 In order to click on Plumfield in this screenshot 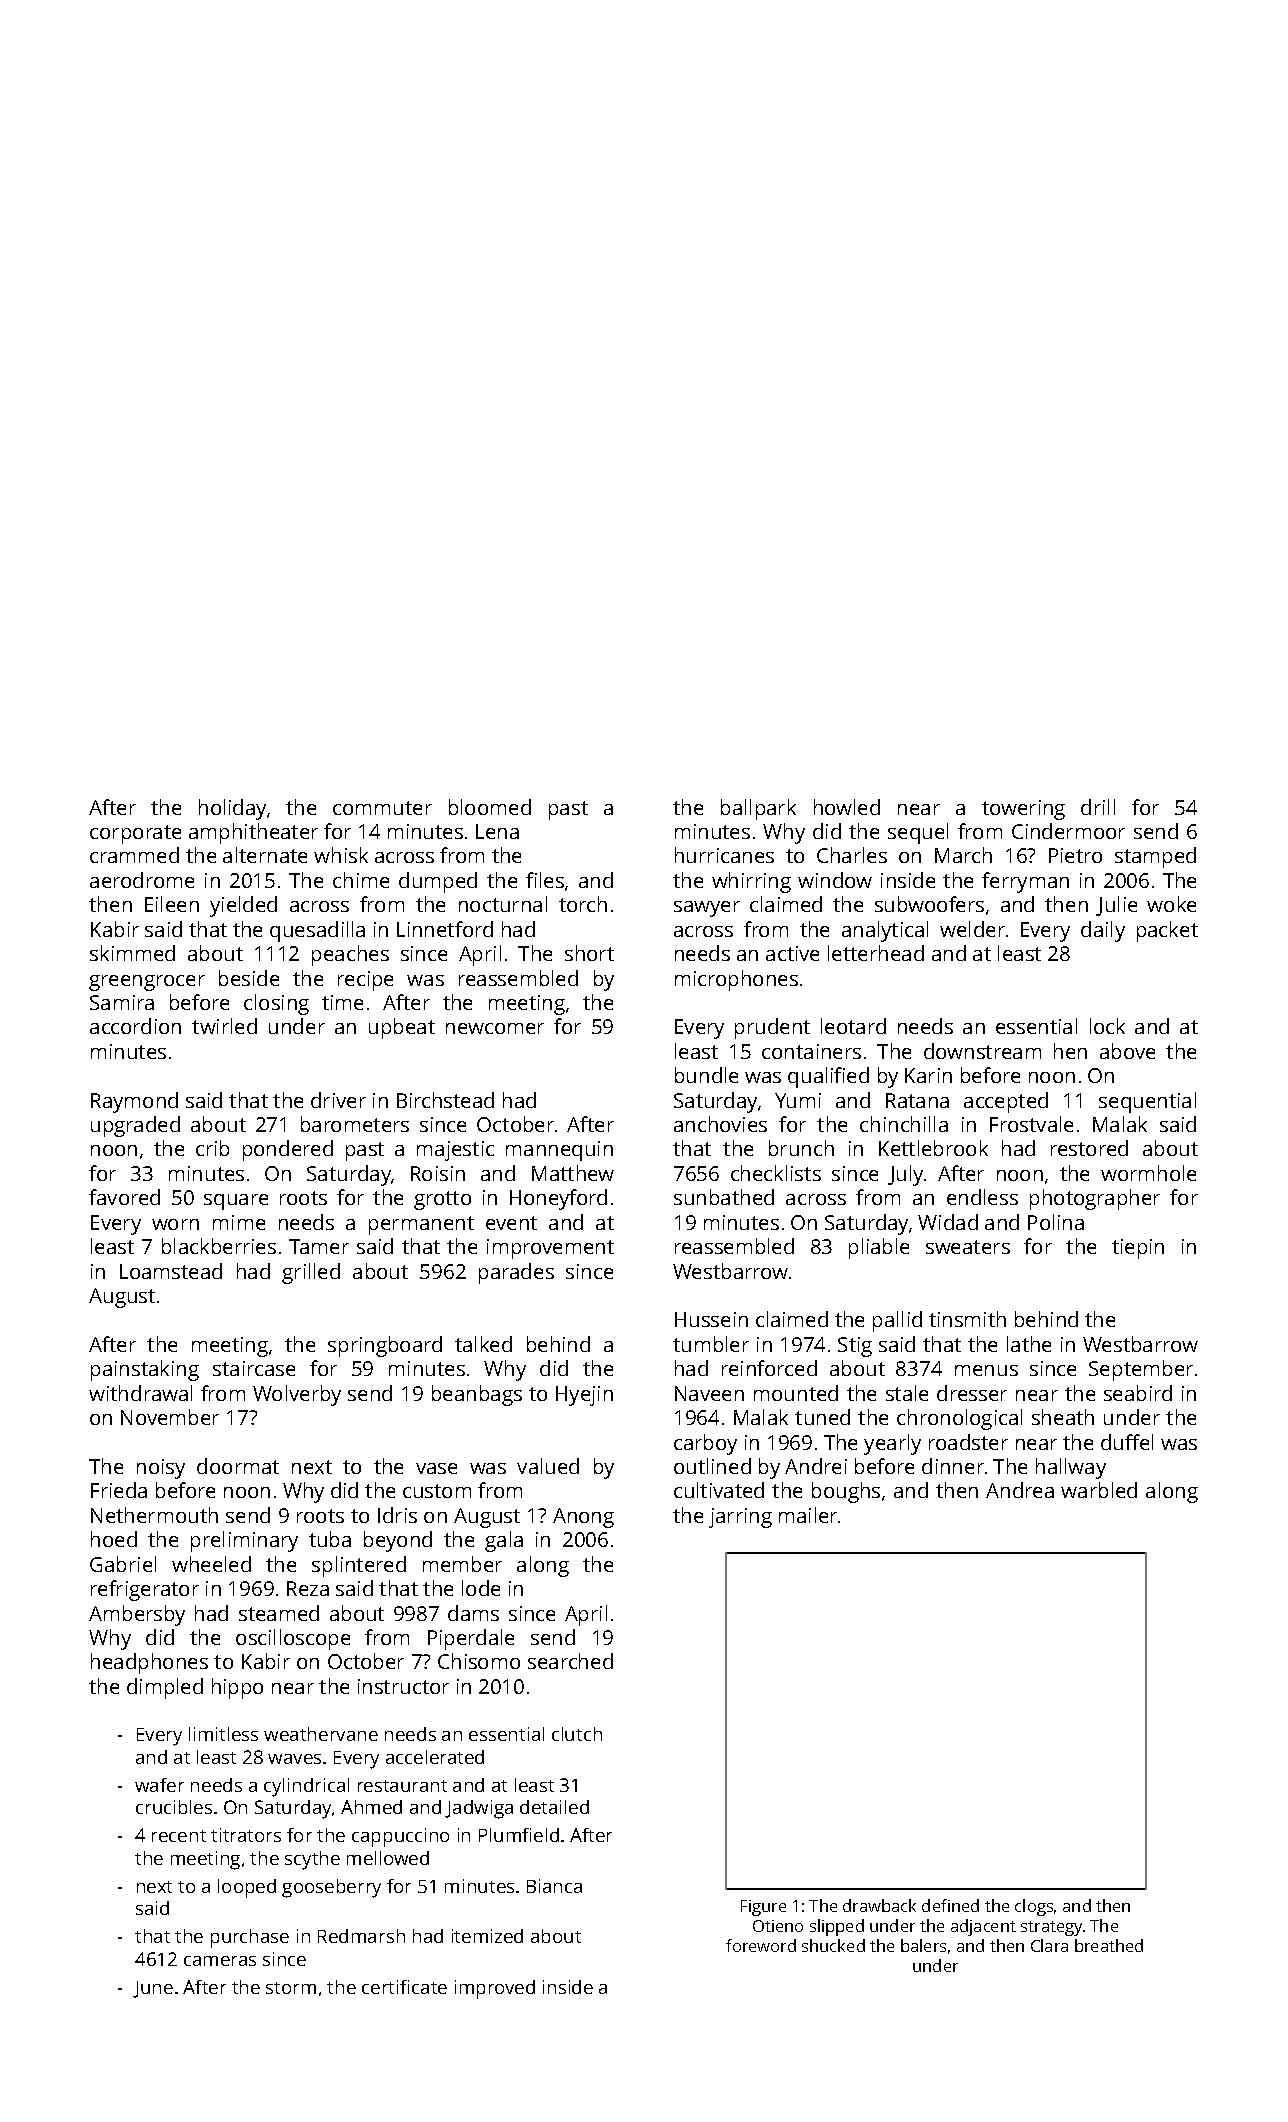, I will do `click(519, 1835)`.
